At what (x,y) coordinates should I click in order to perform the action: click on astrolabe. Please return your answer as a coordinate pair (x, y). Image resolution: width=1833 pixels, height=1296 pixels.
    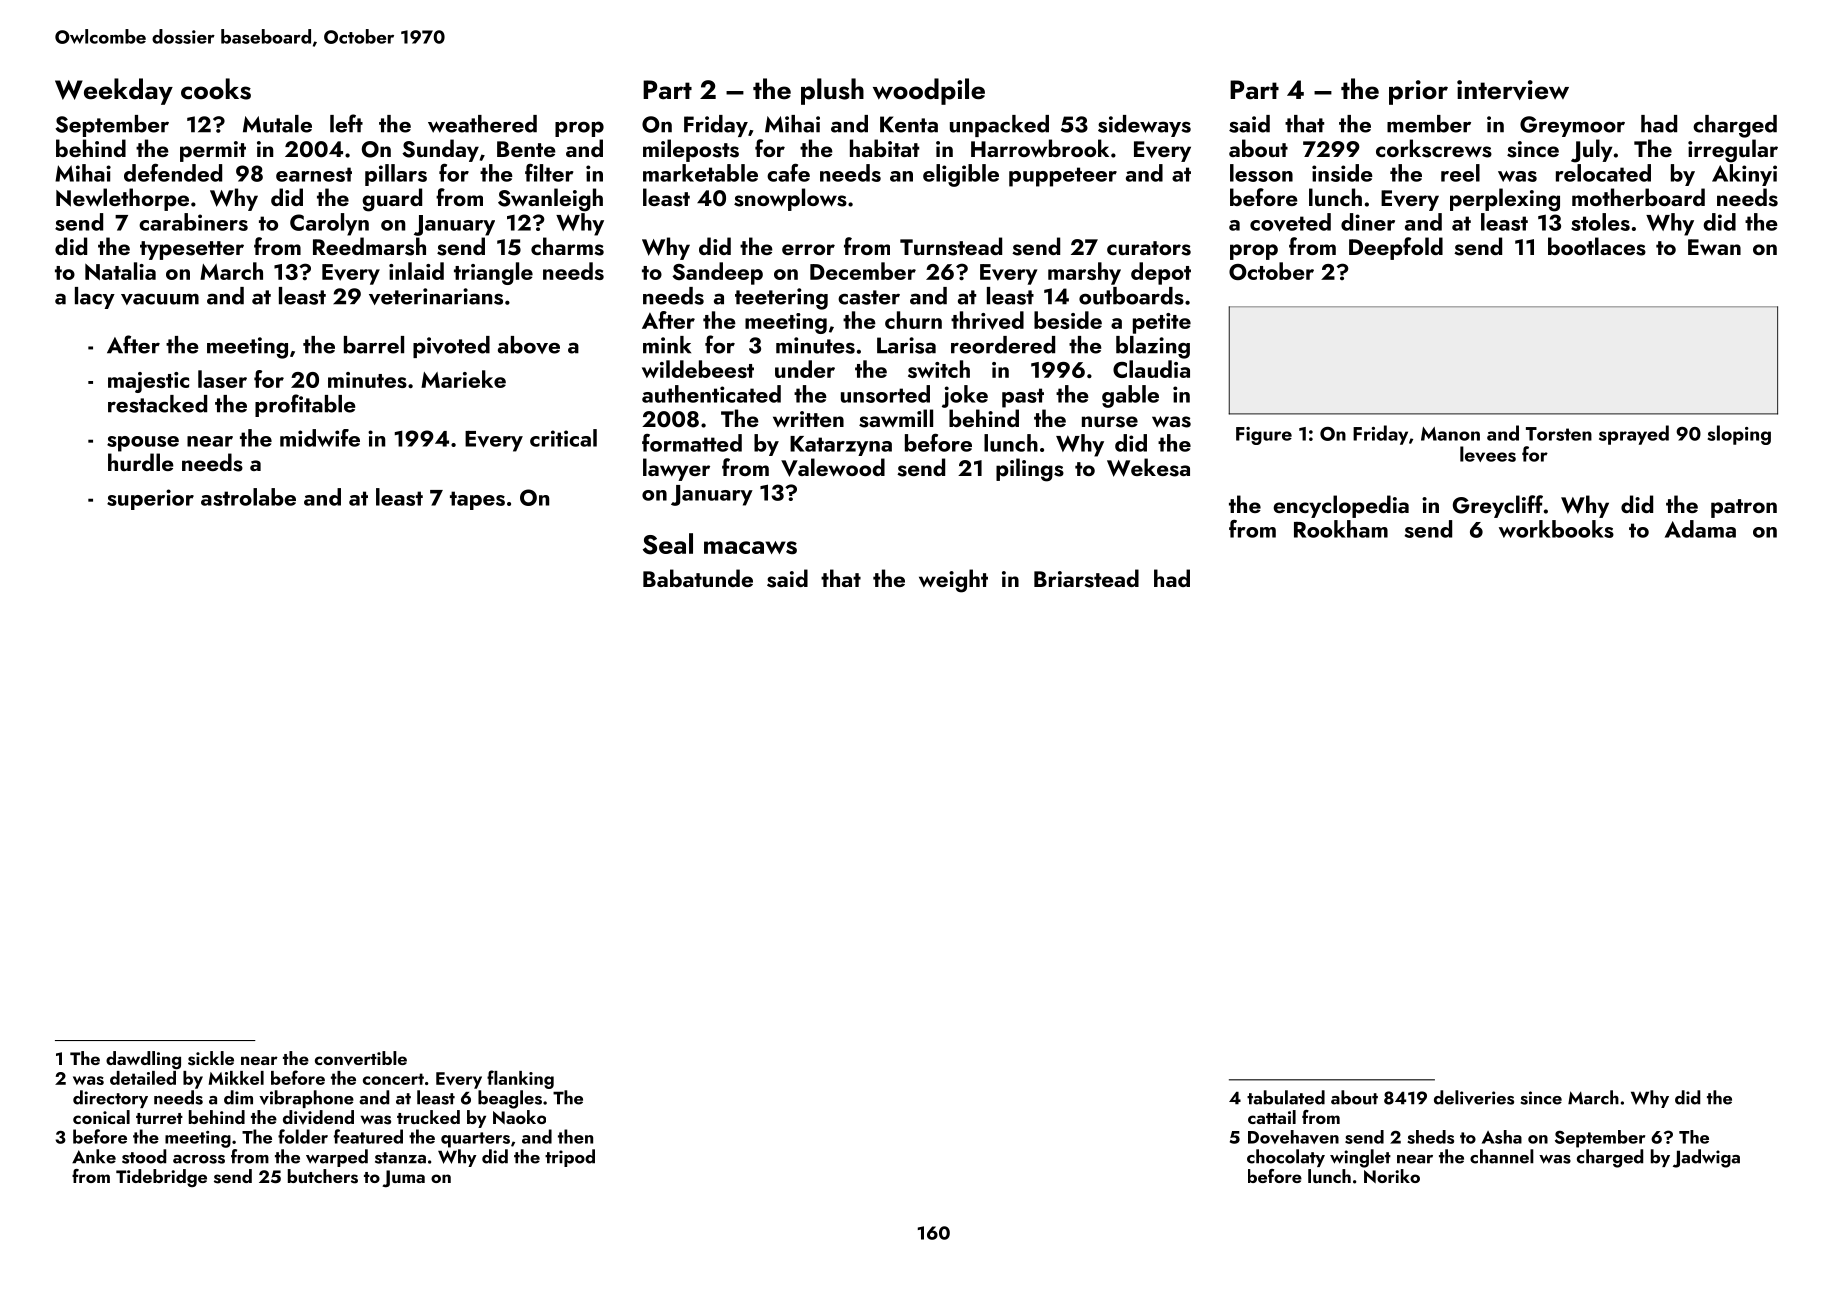
    Looking at the image, I should click on (248, 497).
